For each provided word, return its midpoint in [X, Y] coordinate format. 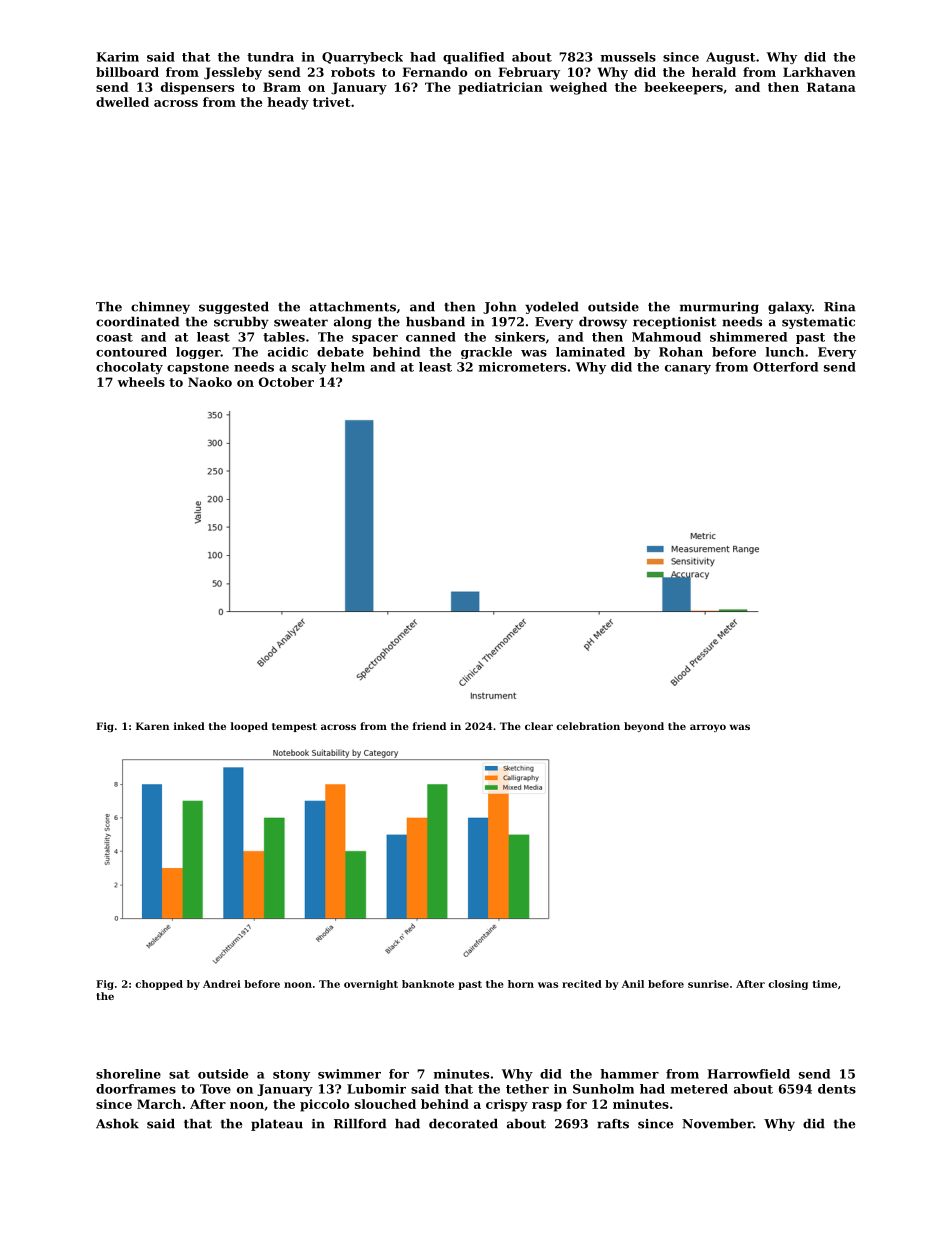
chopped [159, 985]
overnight [371, 985]
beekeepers [683, 88]
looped [249, 727]
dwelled [122, 102]
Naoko [210, 382]
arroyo [708, 728]
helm [348, 367]
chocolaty [129, 368]
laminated [590, 352]
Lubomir [376, 1089]
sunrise [708, 984]
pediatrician [500, 88]
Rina [840, 307]
